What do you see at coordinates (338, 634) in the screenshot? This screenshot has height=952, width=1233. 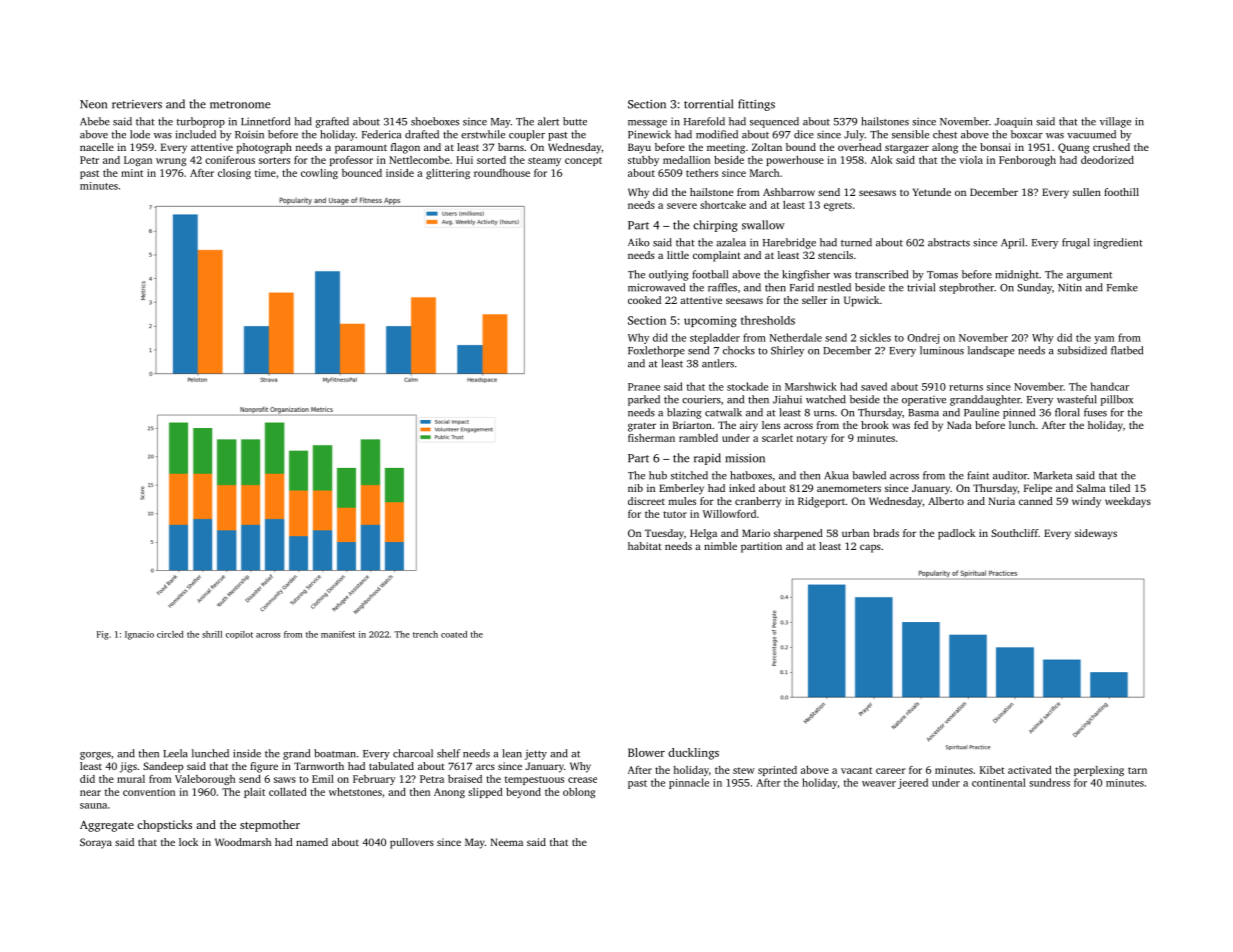 I see `manifest` at bounding box center [338, 634].
